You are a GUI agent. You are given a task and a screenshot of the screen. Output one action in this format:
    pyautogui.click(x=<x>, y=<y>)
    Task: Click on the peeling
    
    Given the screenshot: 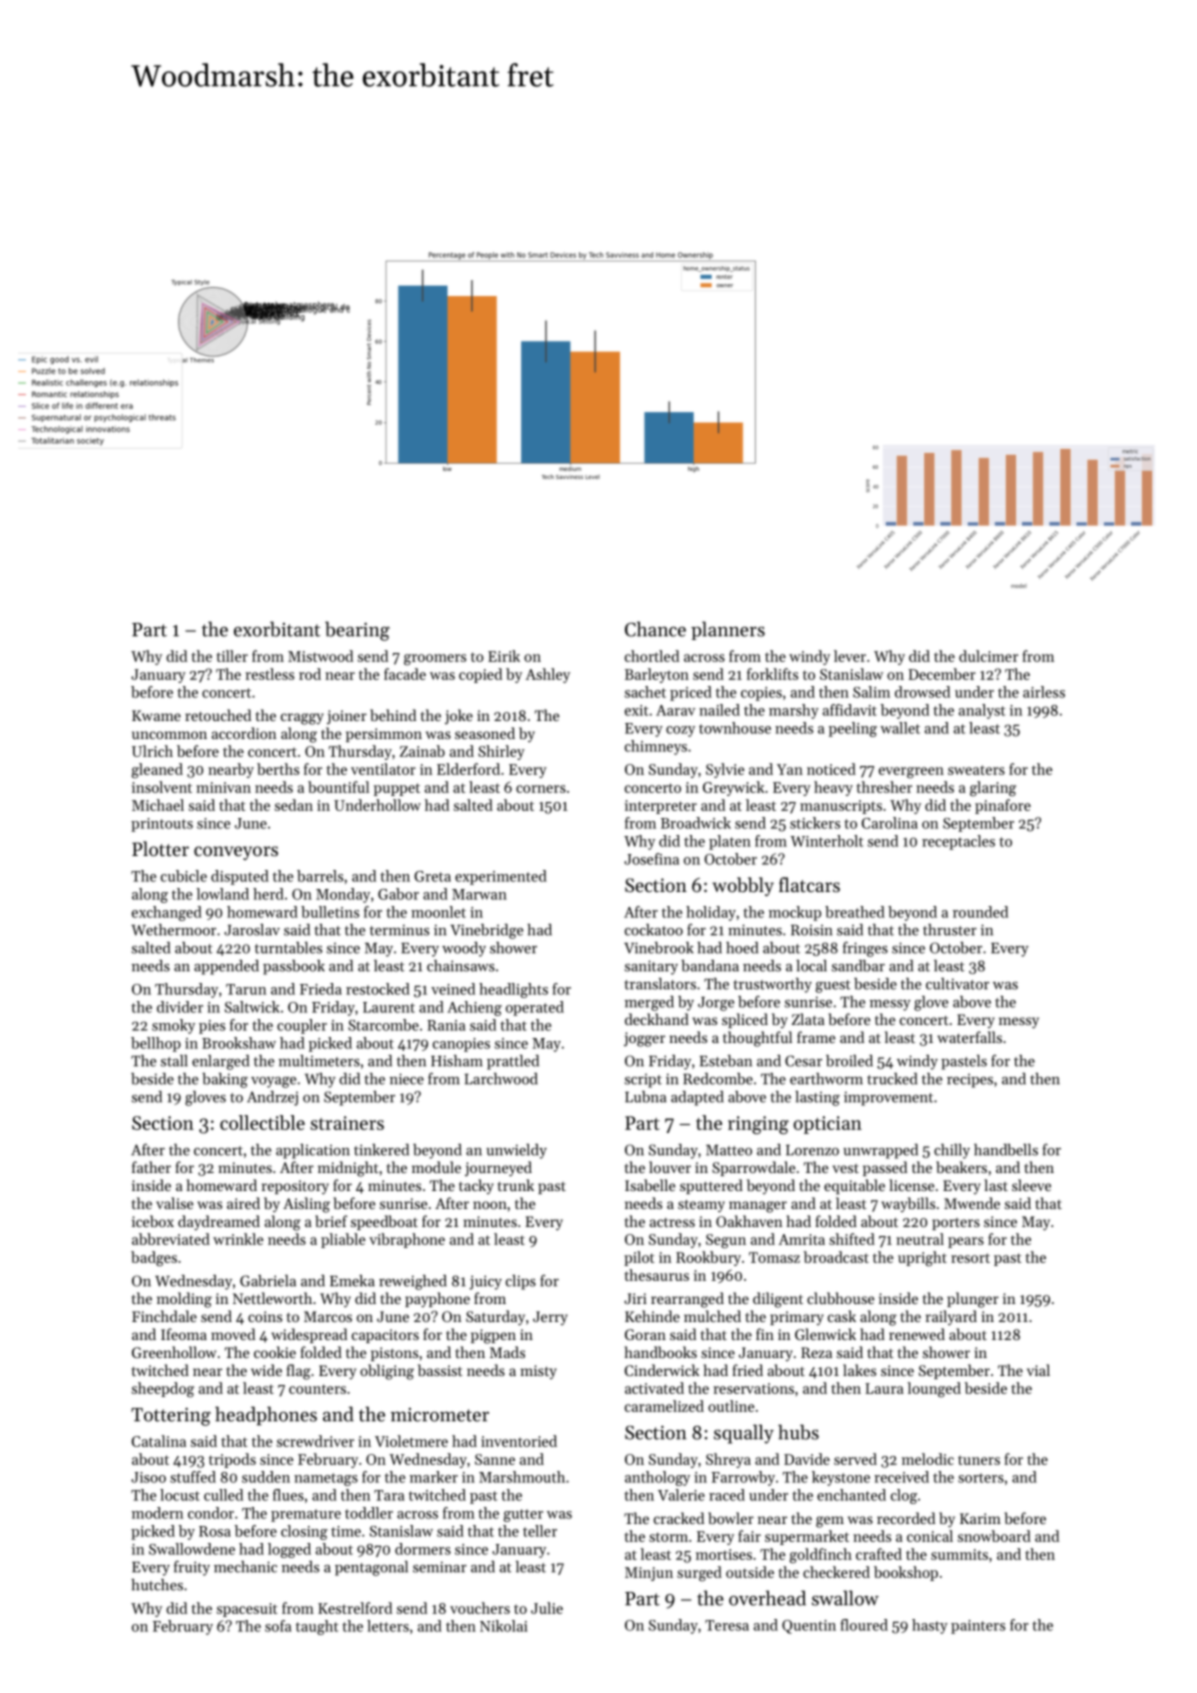 What is the action you would take?
    pyautogui.click(x=853, y=729)
